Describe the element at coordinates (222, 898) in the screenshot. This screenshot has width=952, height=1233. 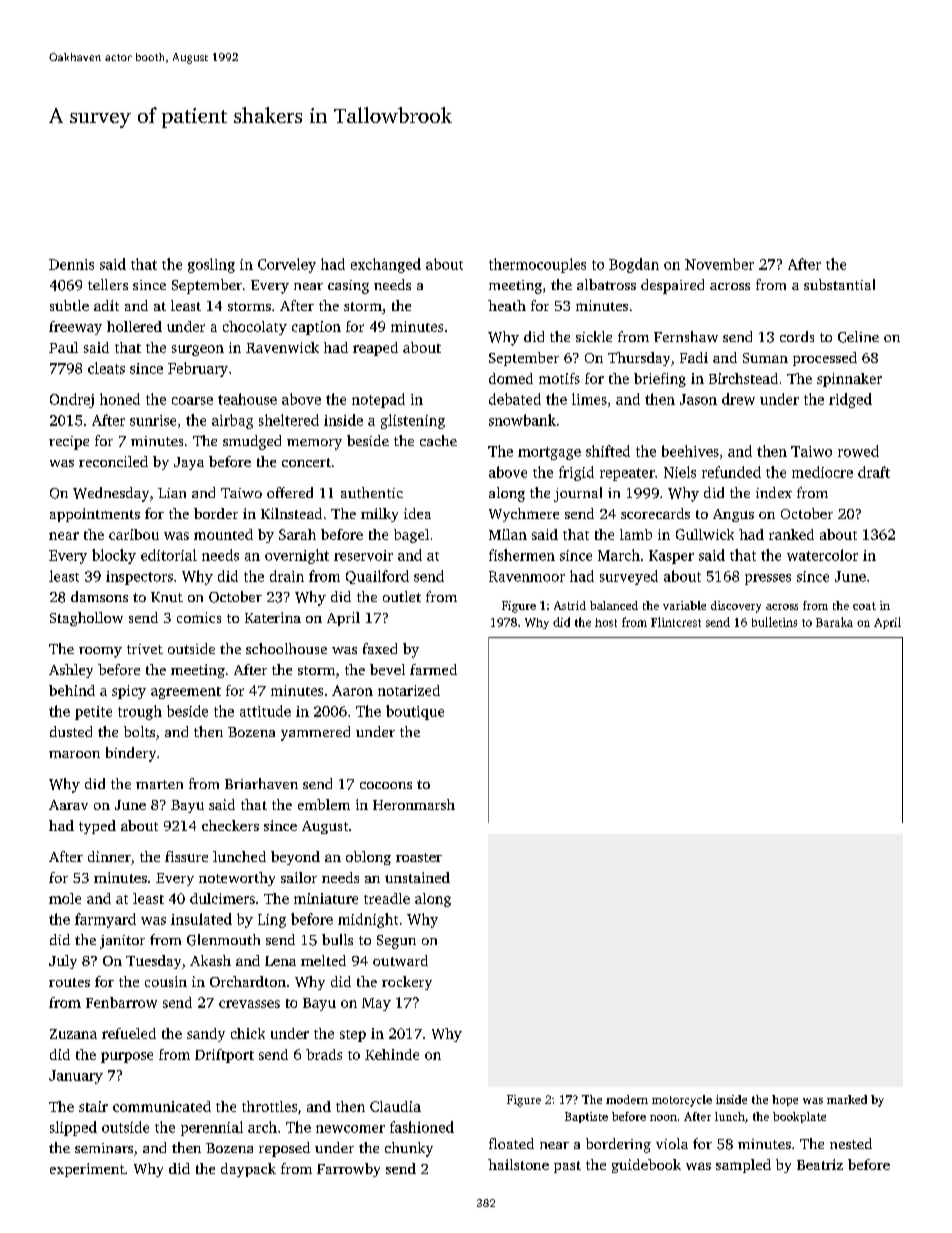
I see `dulcimers` at that location.
